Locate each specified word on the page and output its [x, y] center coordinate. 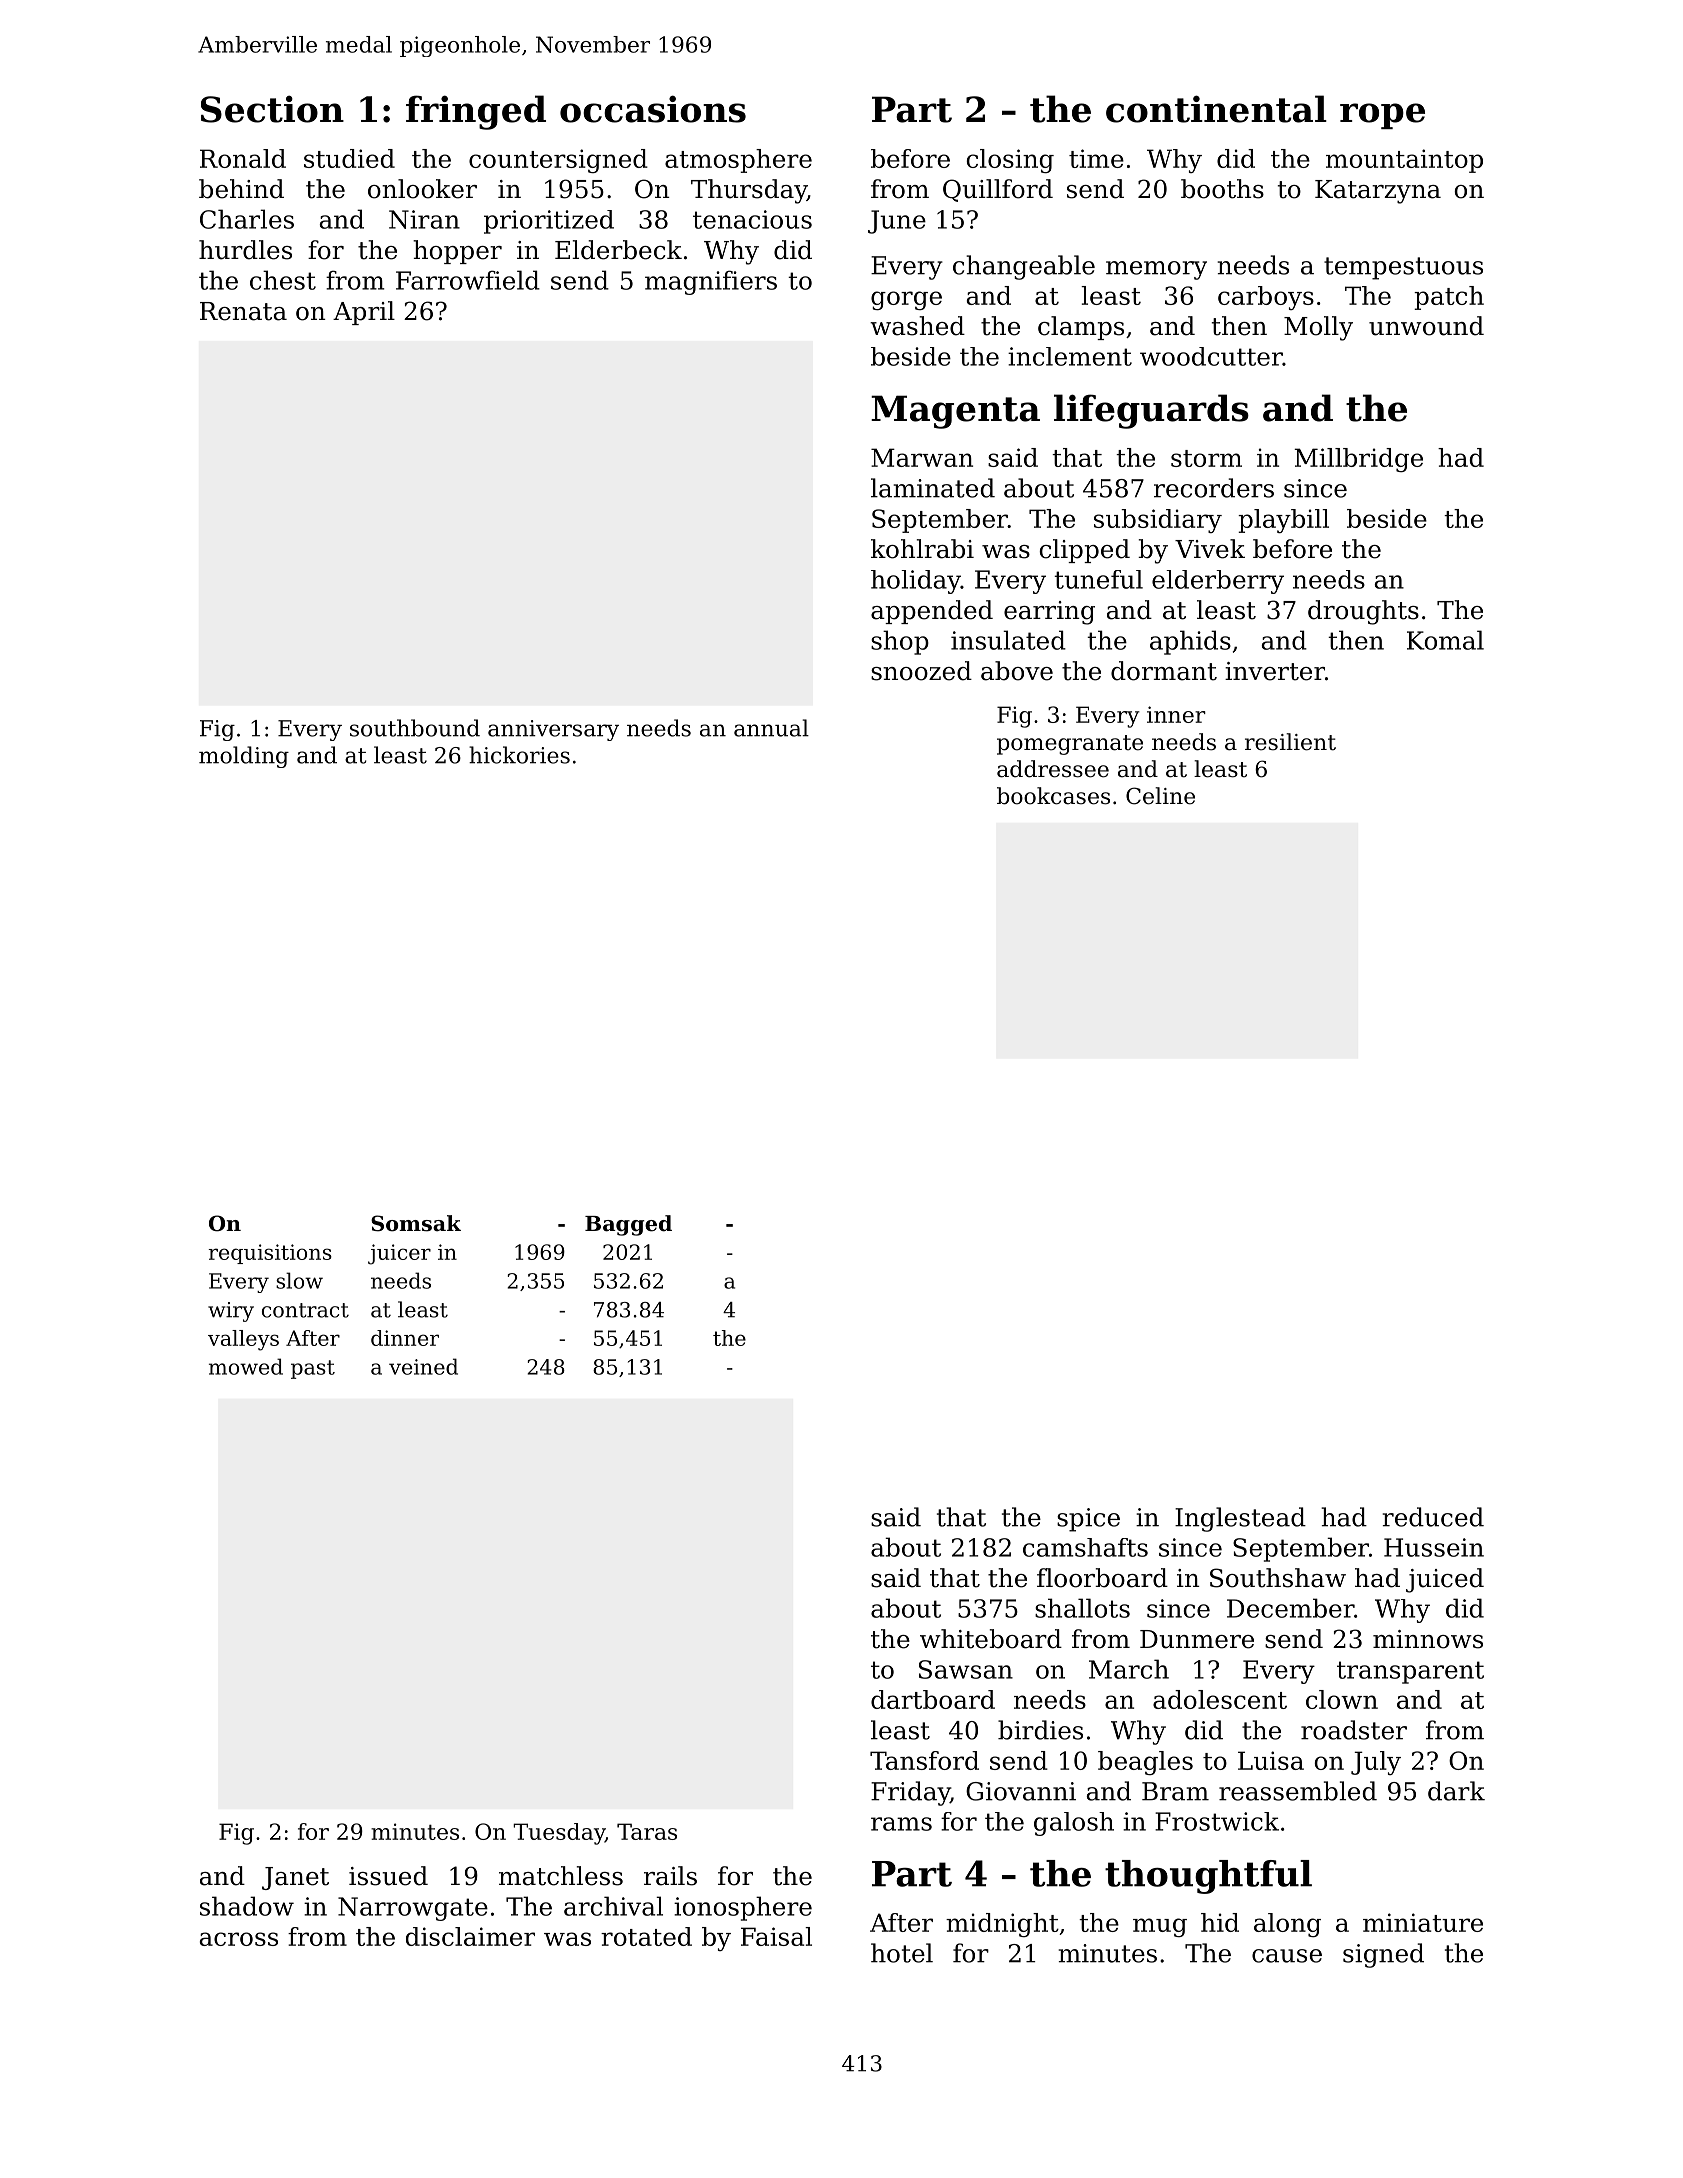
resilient [1290, 742]
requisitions [270, 1254]
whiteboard [991, 1639]
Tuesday [559, 1834]
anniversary [553, 730]
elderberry [1218, 582]
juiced [1445, 1580]
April [364, 313]
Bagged [628, 1225]
